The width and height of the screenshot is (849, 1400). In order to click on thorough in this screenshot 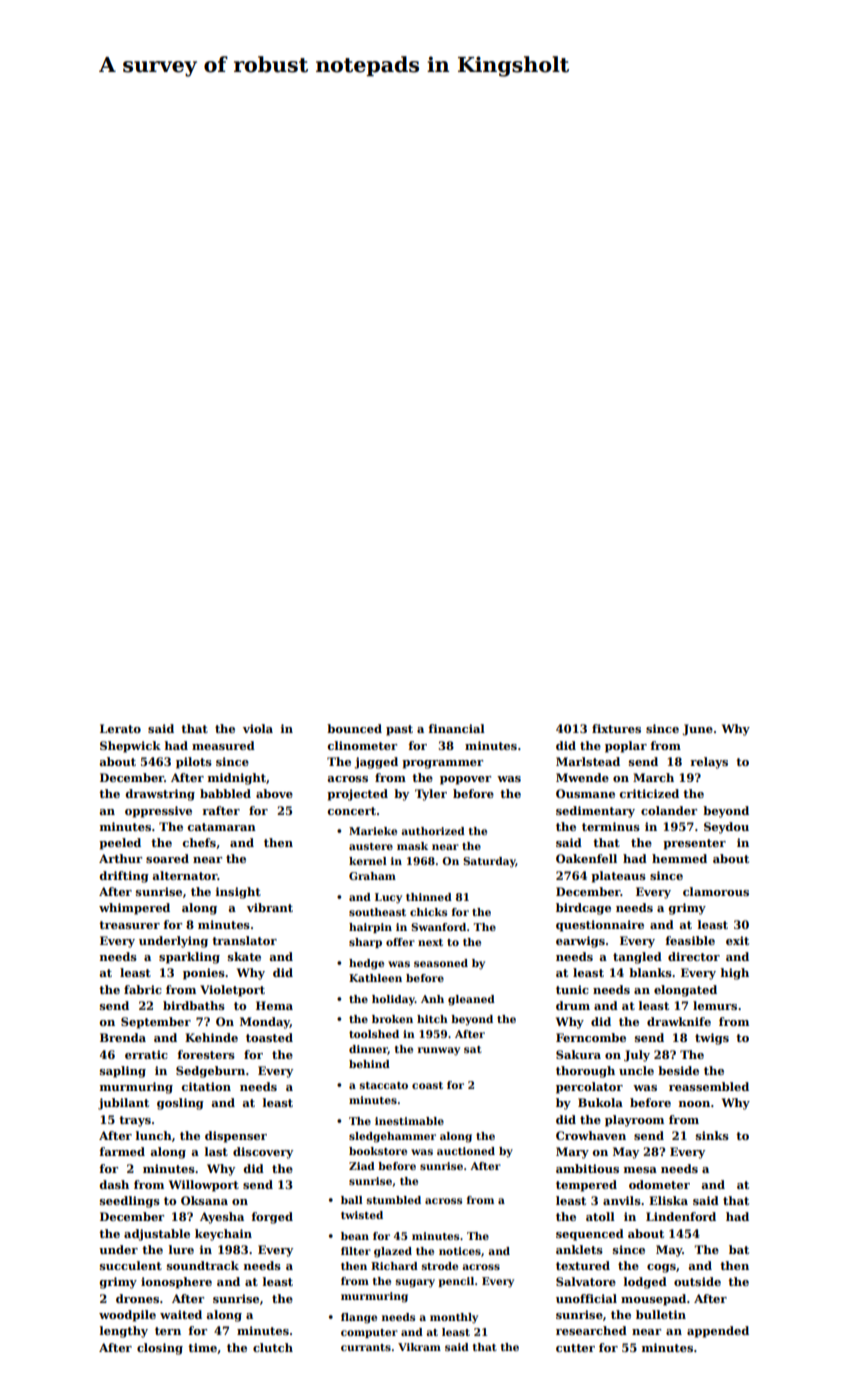, I will do `click(585, 1072)`.
